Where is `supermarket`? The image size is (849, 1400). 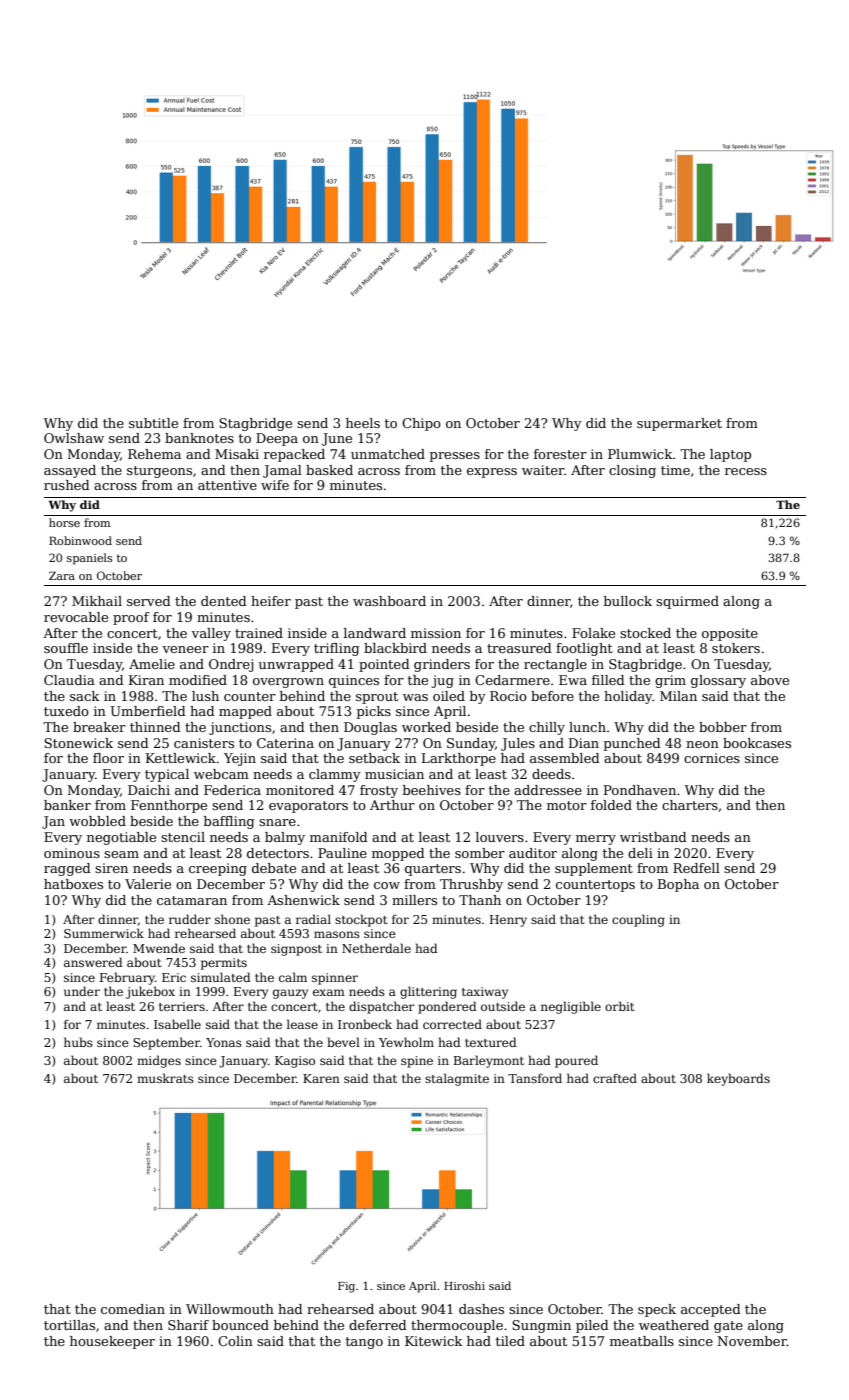 supermarket is located at coordinates (679, 424).
